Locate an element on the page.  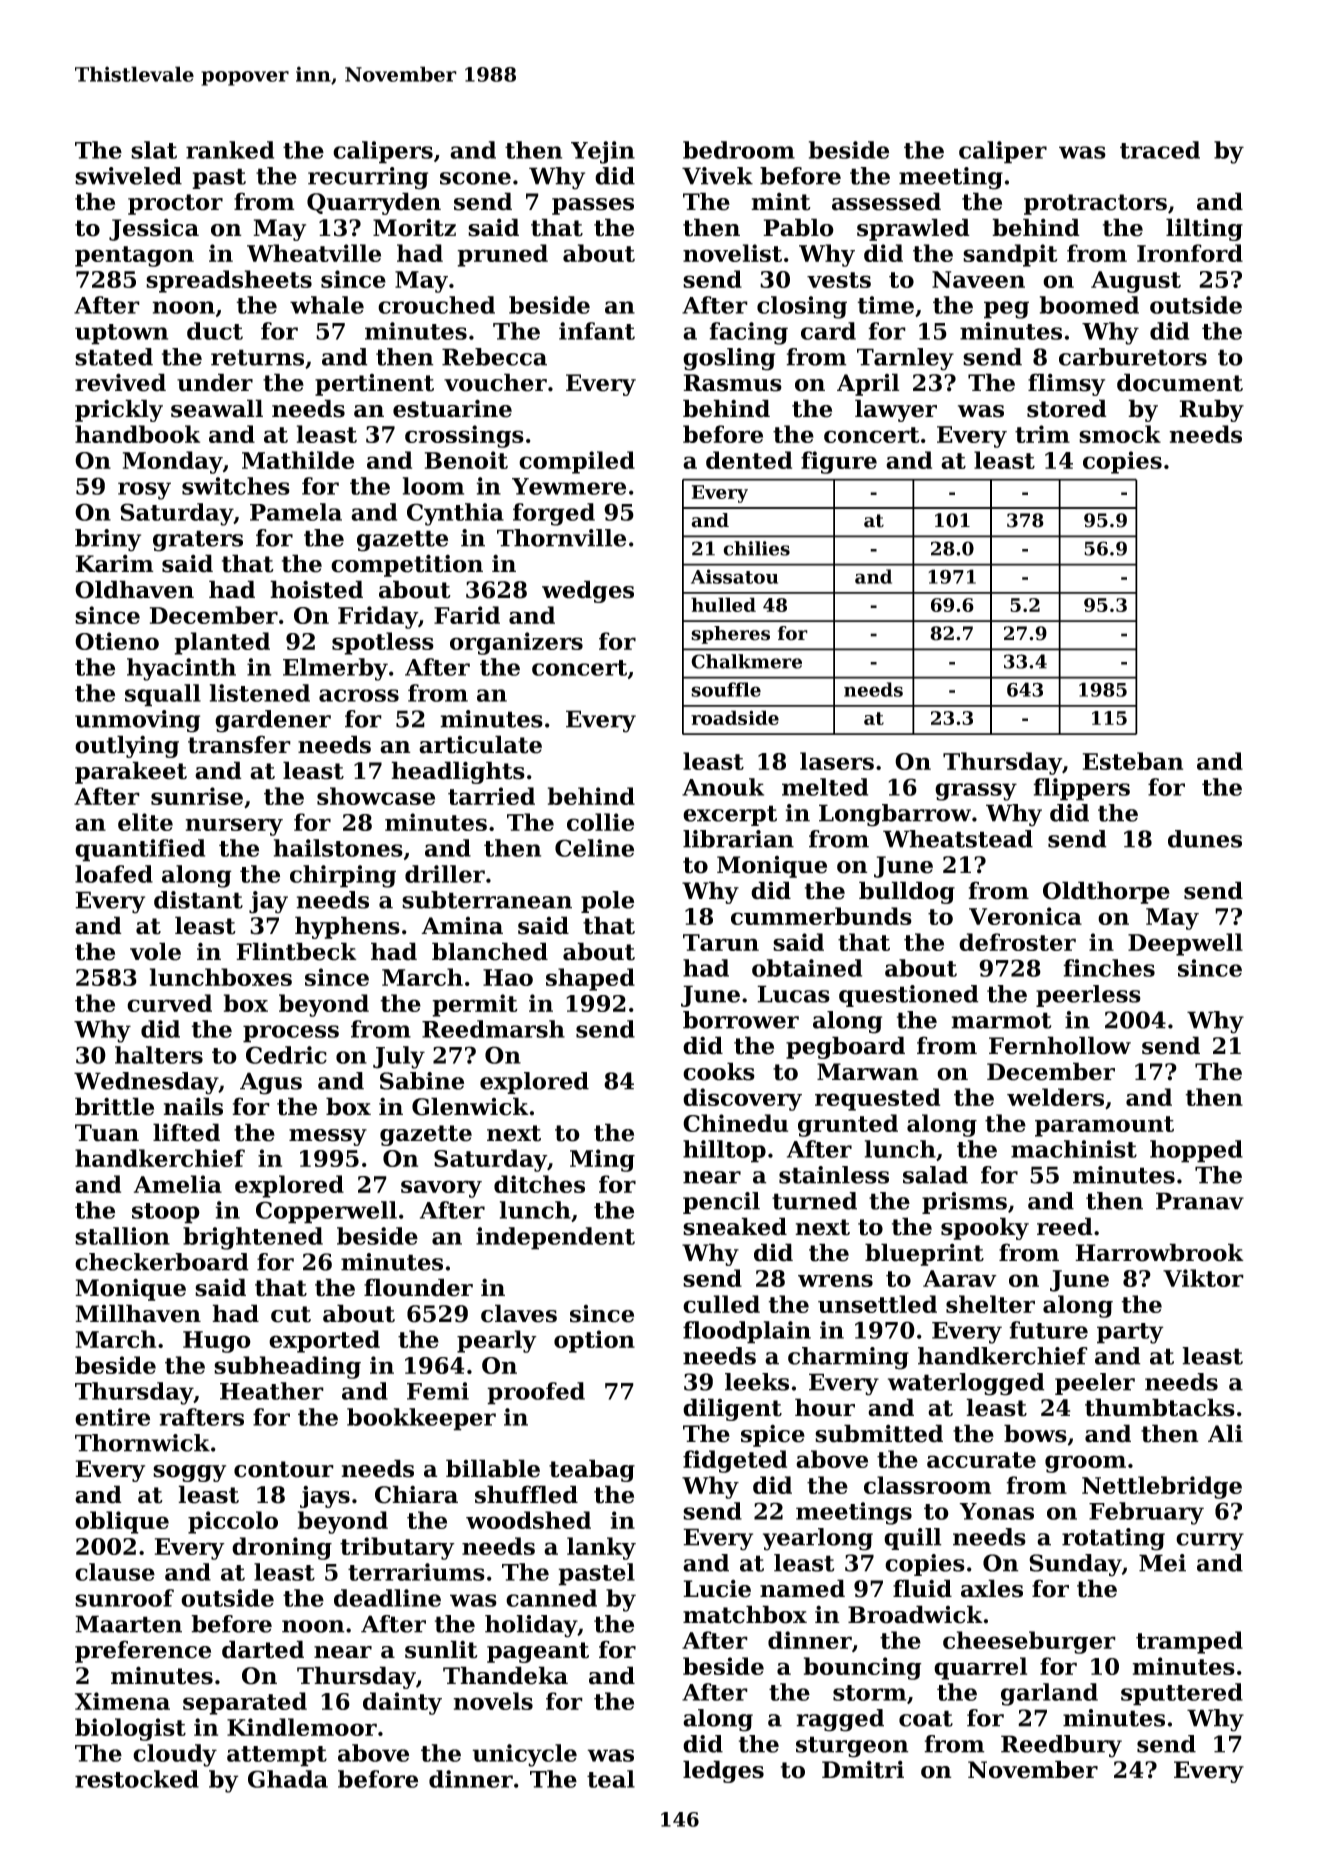
hopped is located at coordinates (1196, 1151).
